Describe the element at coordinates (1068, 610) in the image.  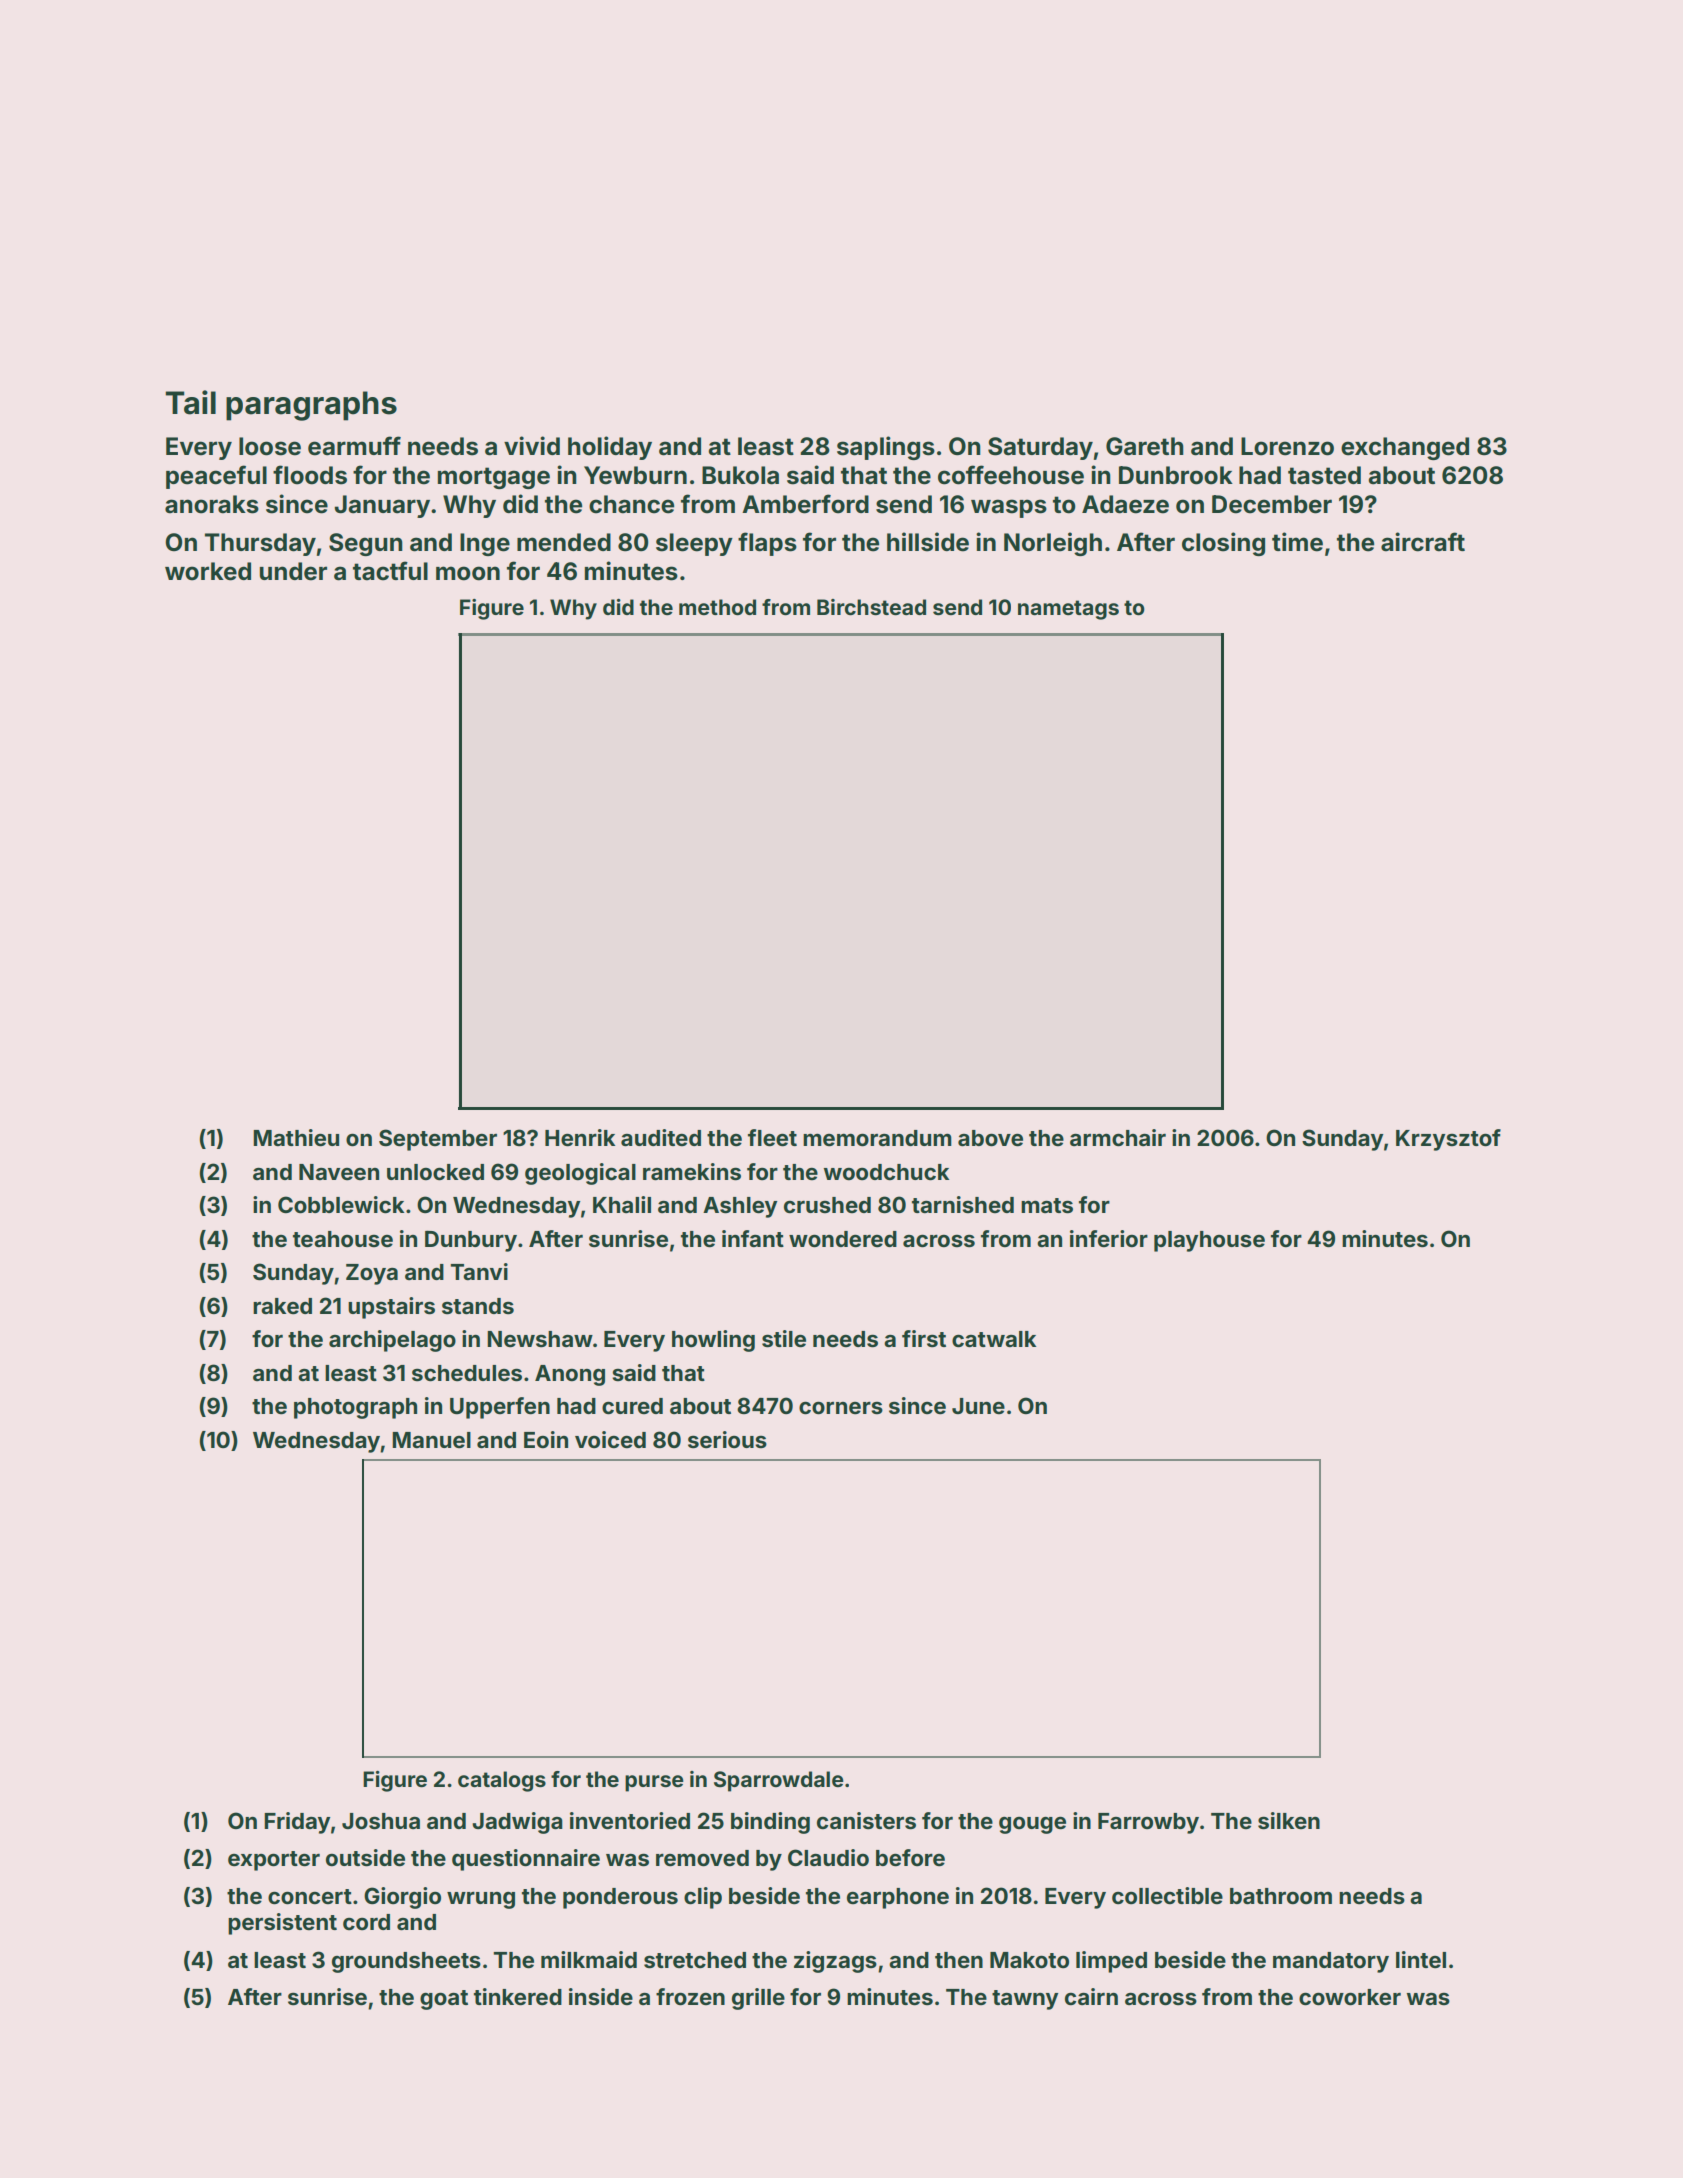
I see `nametags` at that location.
